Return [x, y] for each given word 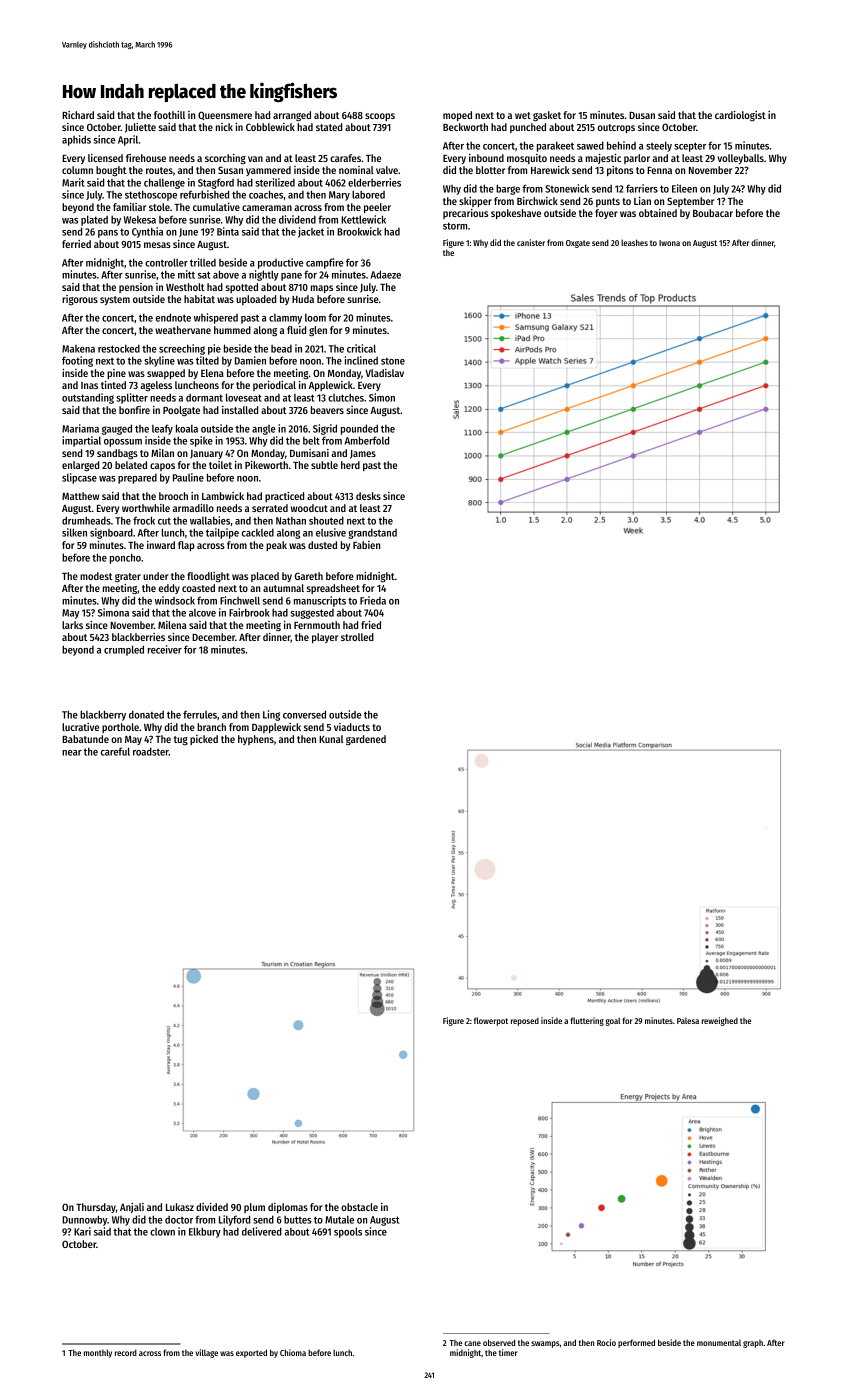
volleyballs [740, 159]
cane [472, 1343]
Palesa [688, 1021]
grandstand [372, 533]
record [126, 1352]
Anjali [132, 1208]
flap [186, 546]
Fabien [366, 545]
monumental [719, 1343]
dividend [297, 219]
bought [111, 171]
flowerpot [491, 1021]
